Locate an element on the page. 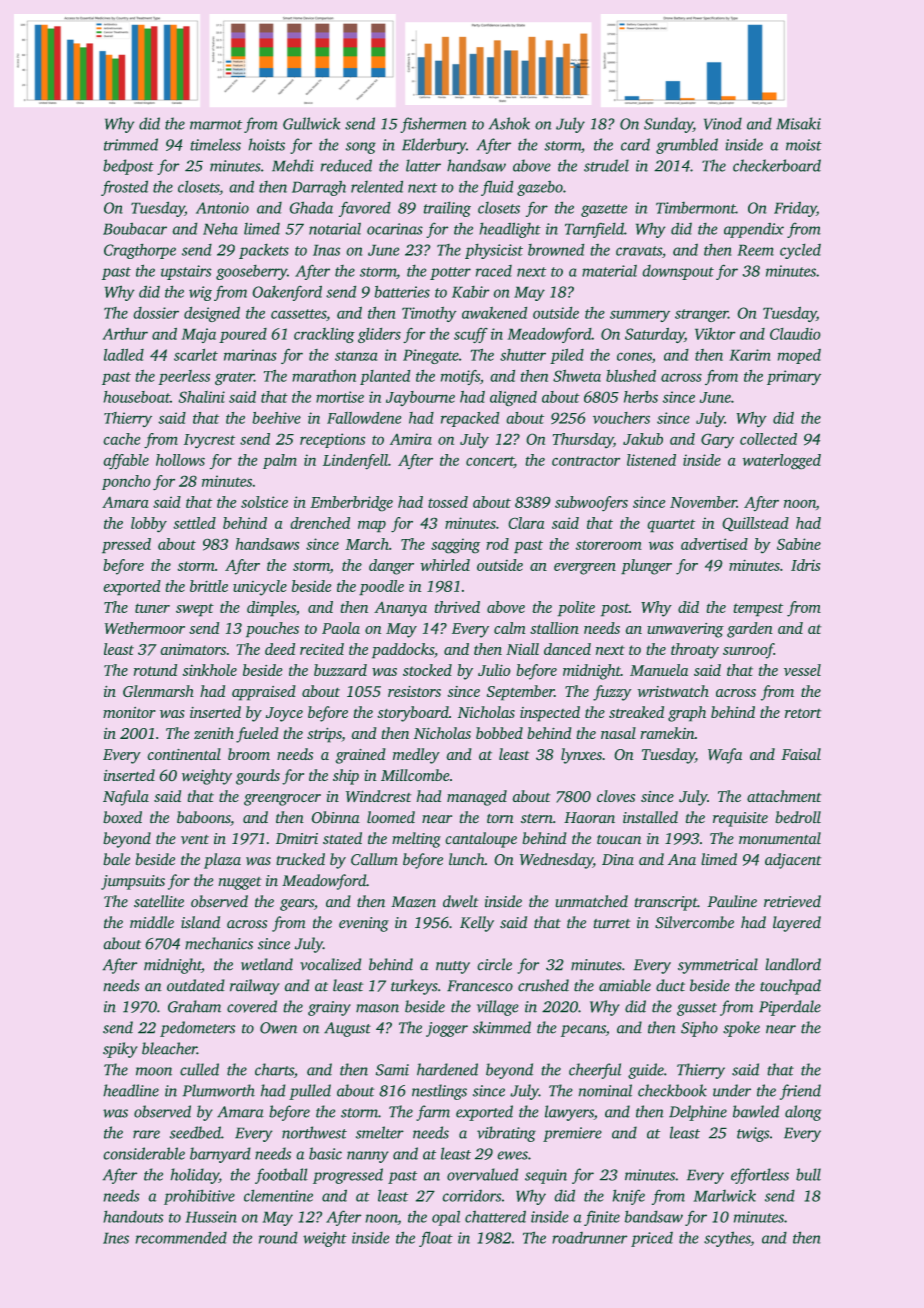 The height and width of the document is (1308, 924). Manuela is located at coordinates (659, 670).
